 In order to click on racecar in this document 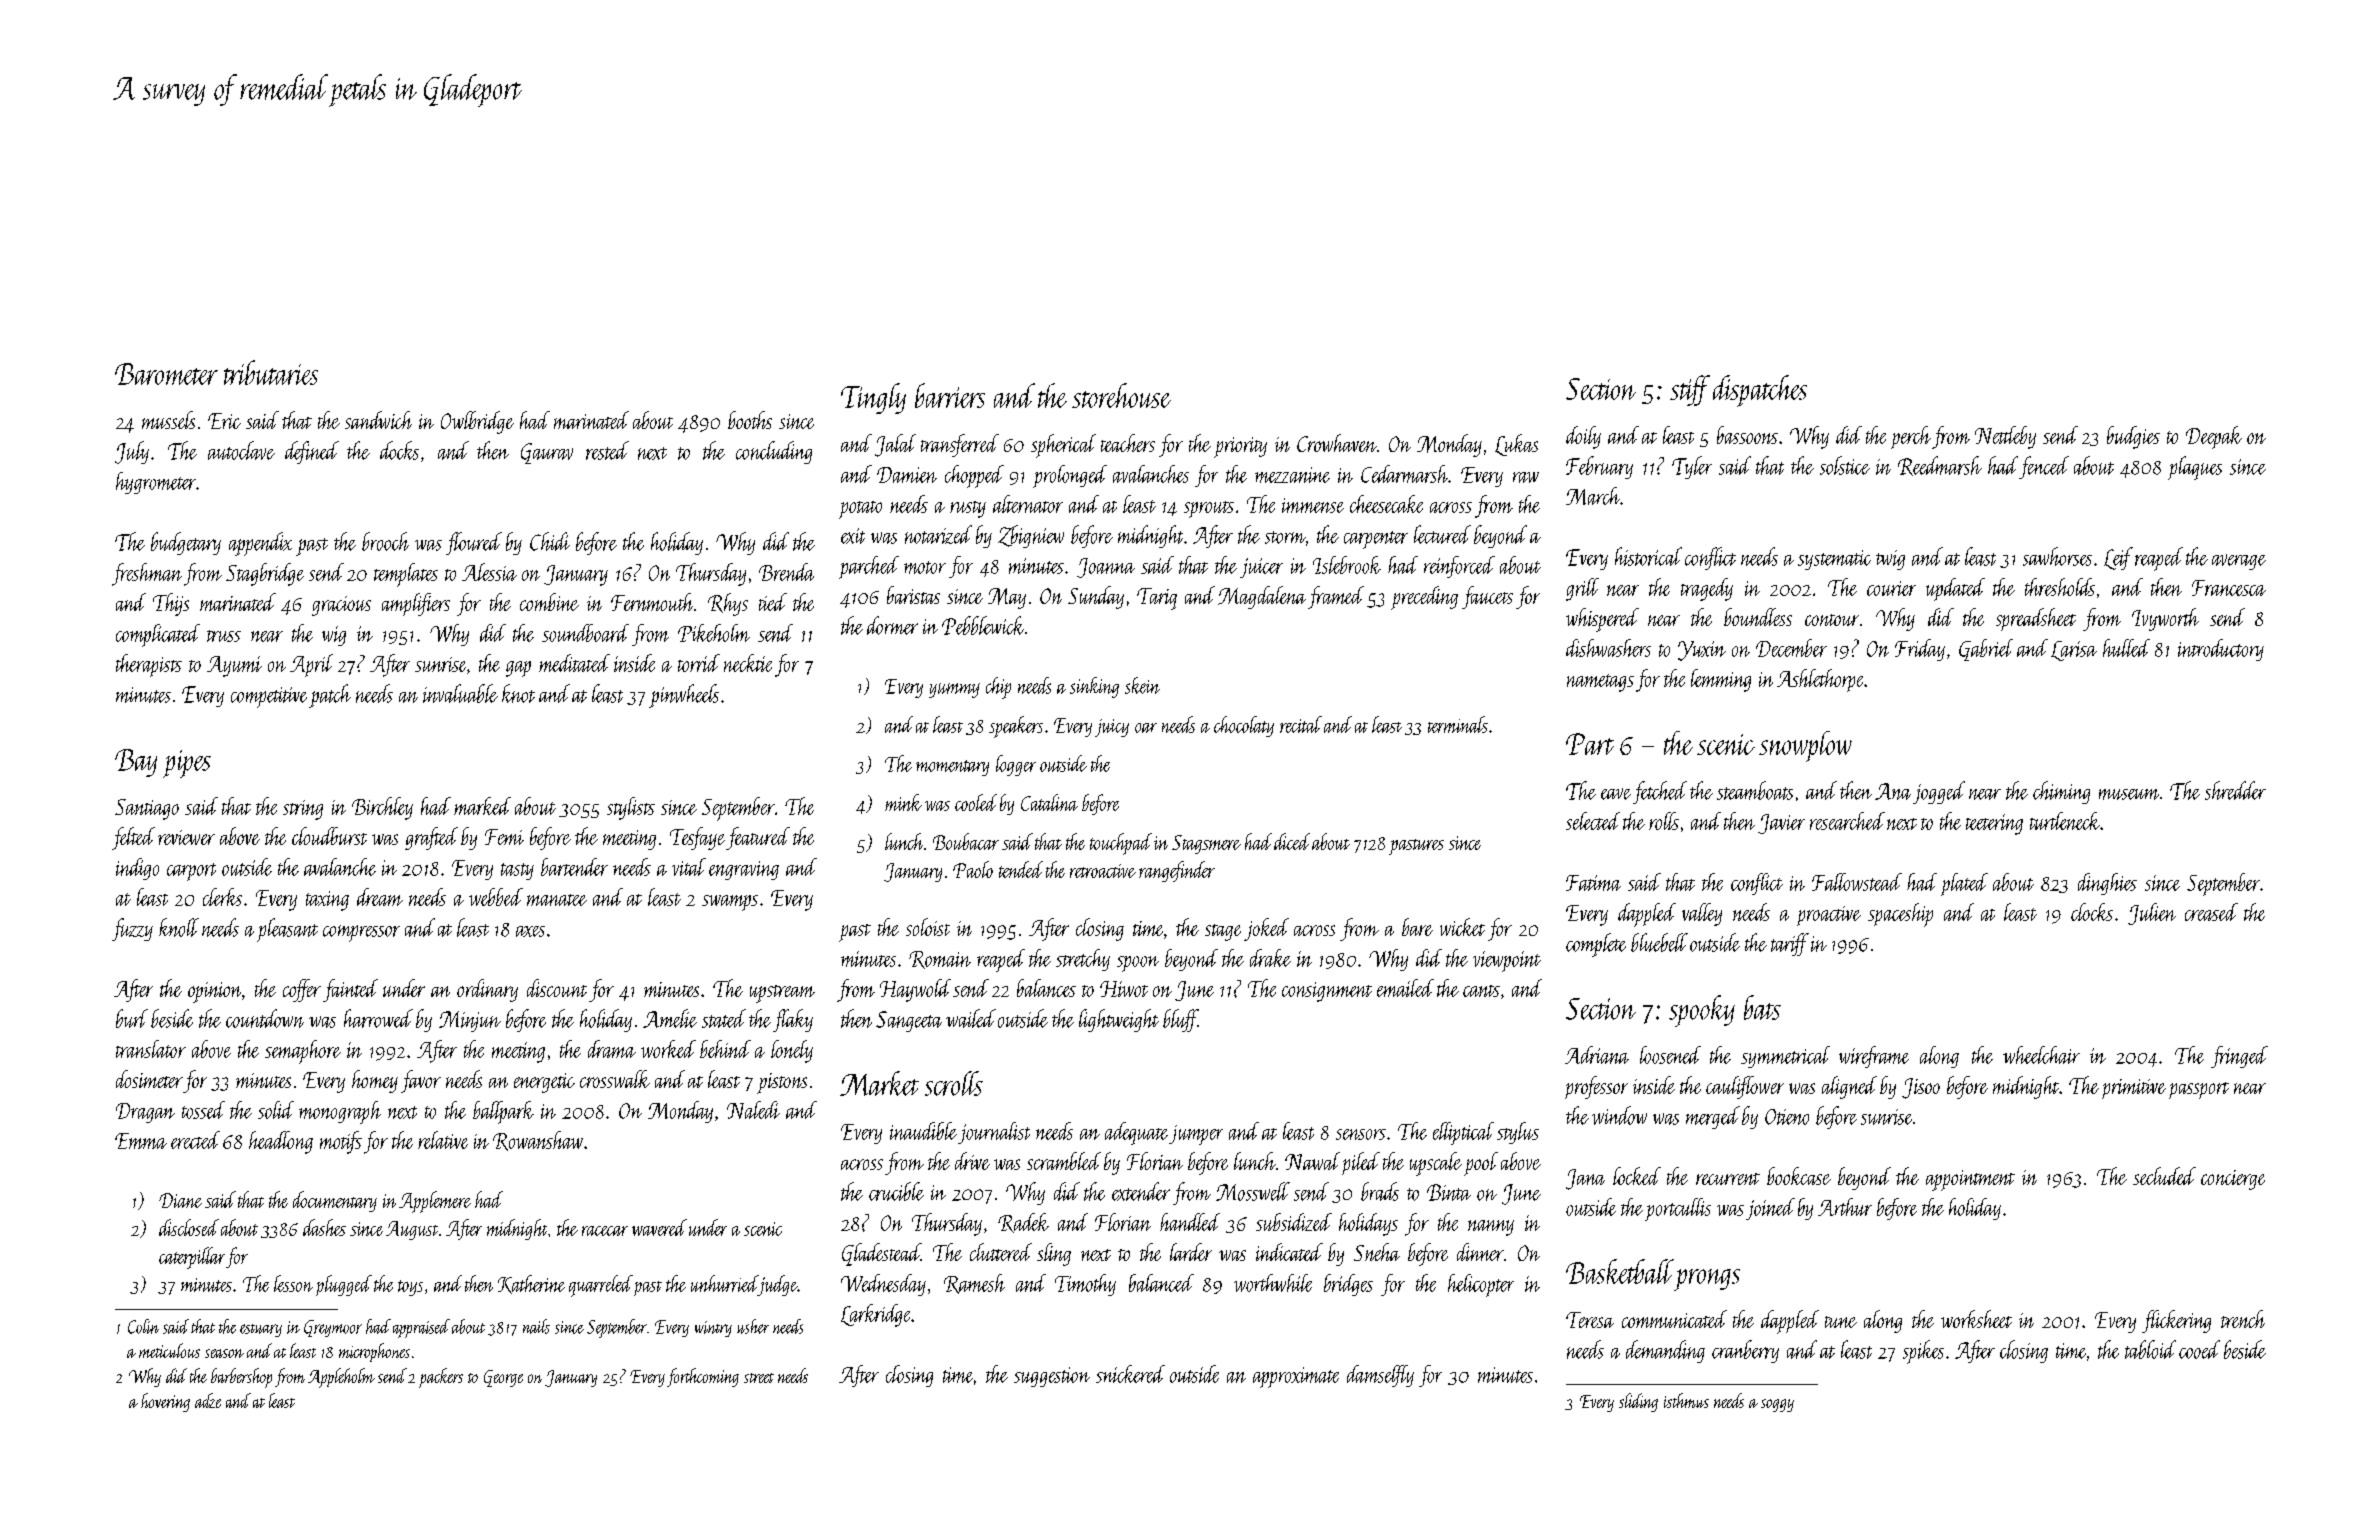, I will do `click(605, 1231)`.
